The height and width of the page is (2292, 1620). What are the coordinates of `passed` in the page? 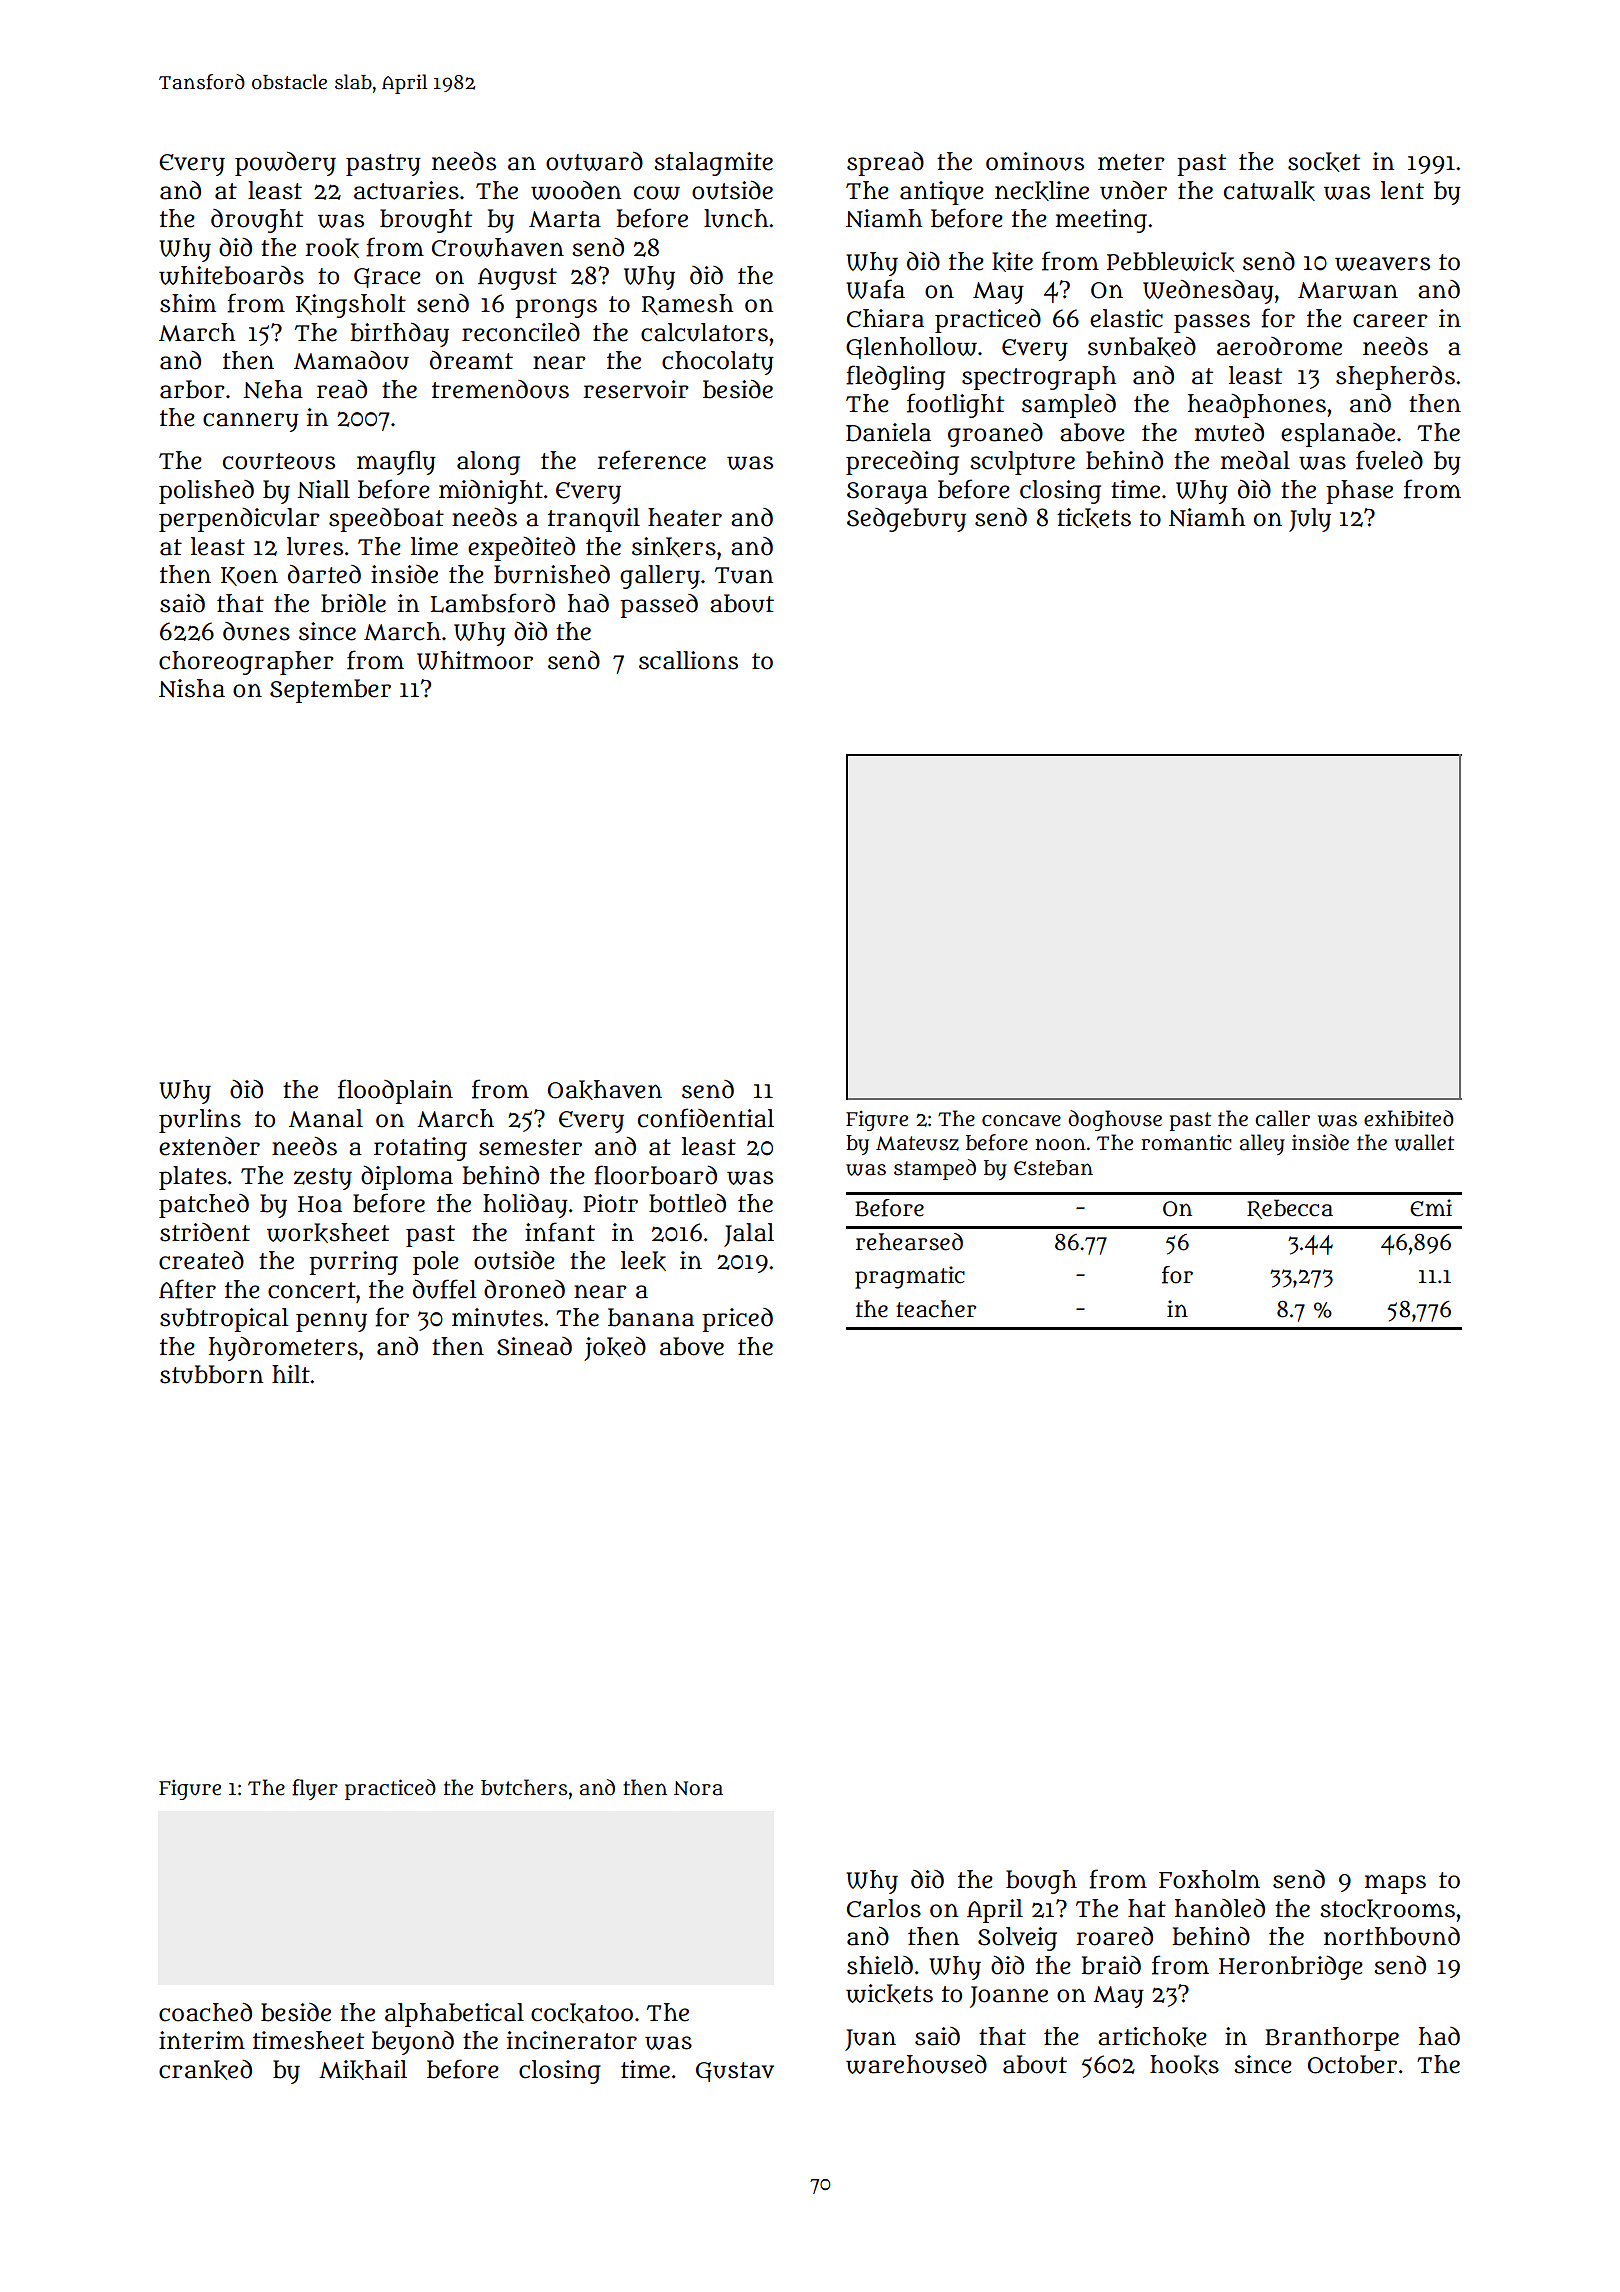 It's located at (659, 606).
